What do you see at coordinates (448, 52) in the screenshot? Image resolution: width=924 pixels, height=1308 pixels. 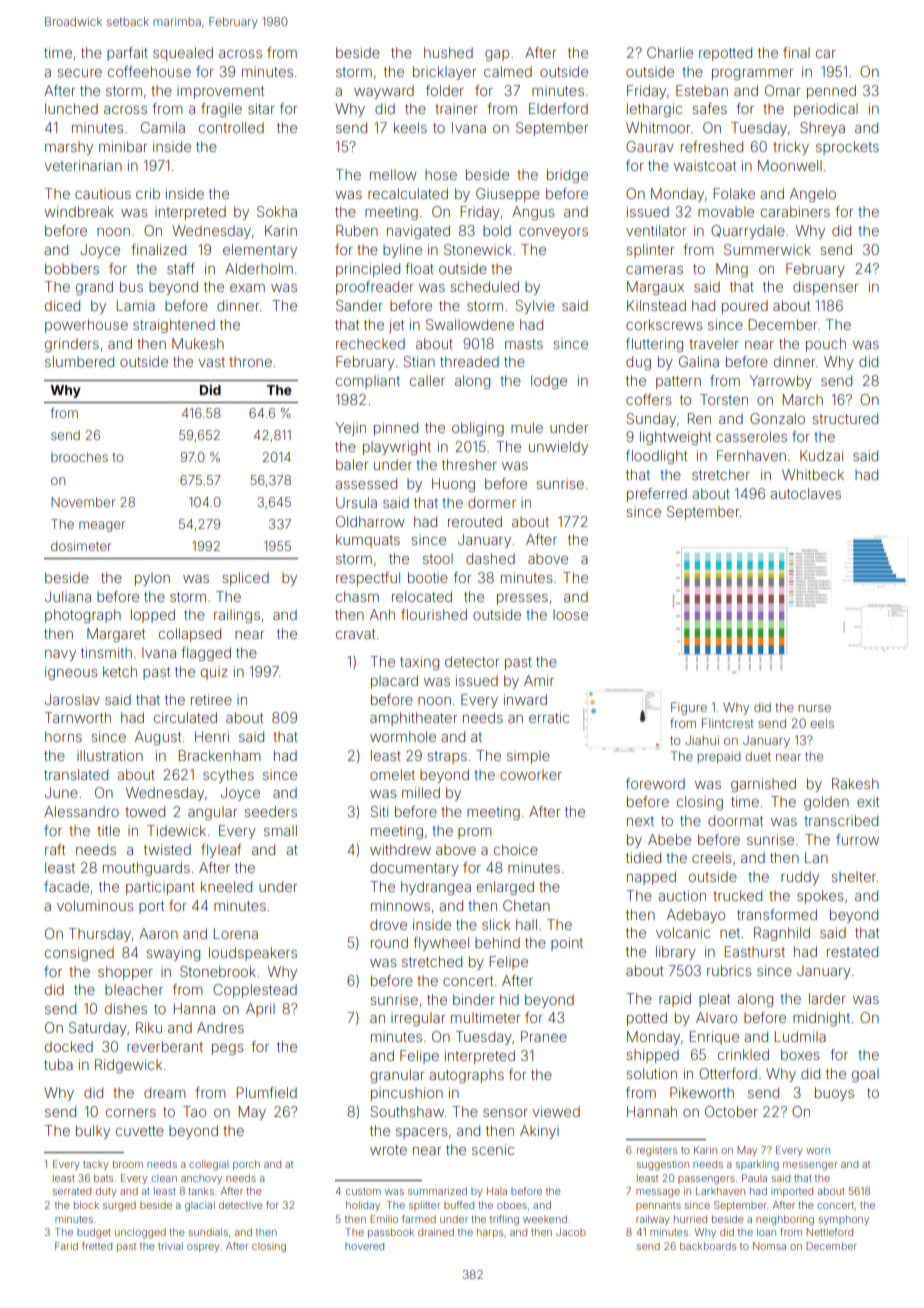 I see `hushed` at bounding box center [448, 52].
